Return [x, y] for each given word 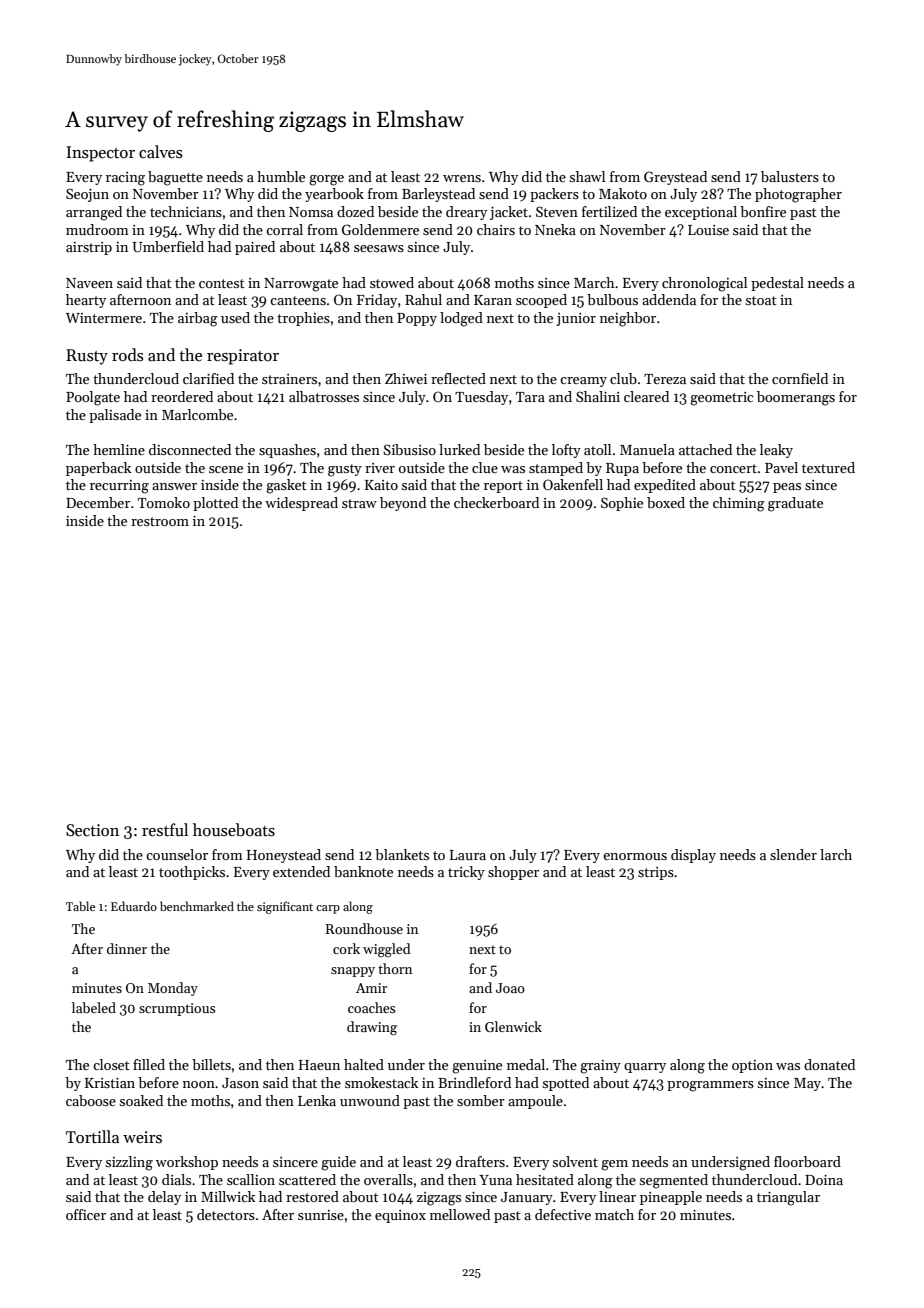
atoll [597, 449]
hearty [86, 301]
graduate [795, 504]
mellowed [460, 1214]
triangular [788, 1198]
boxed [666, 502]
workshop [187, 1163]
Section [92, 830]
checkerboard [496, 502]
